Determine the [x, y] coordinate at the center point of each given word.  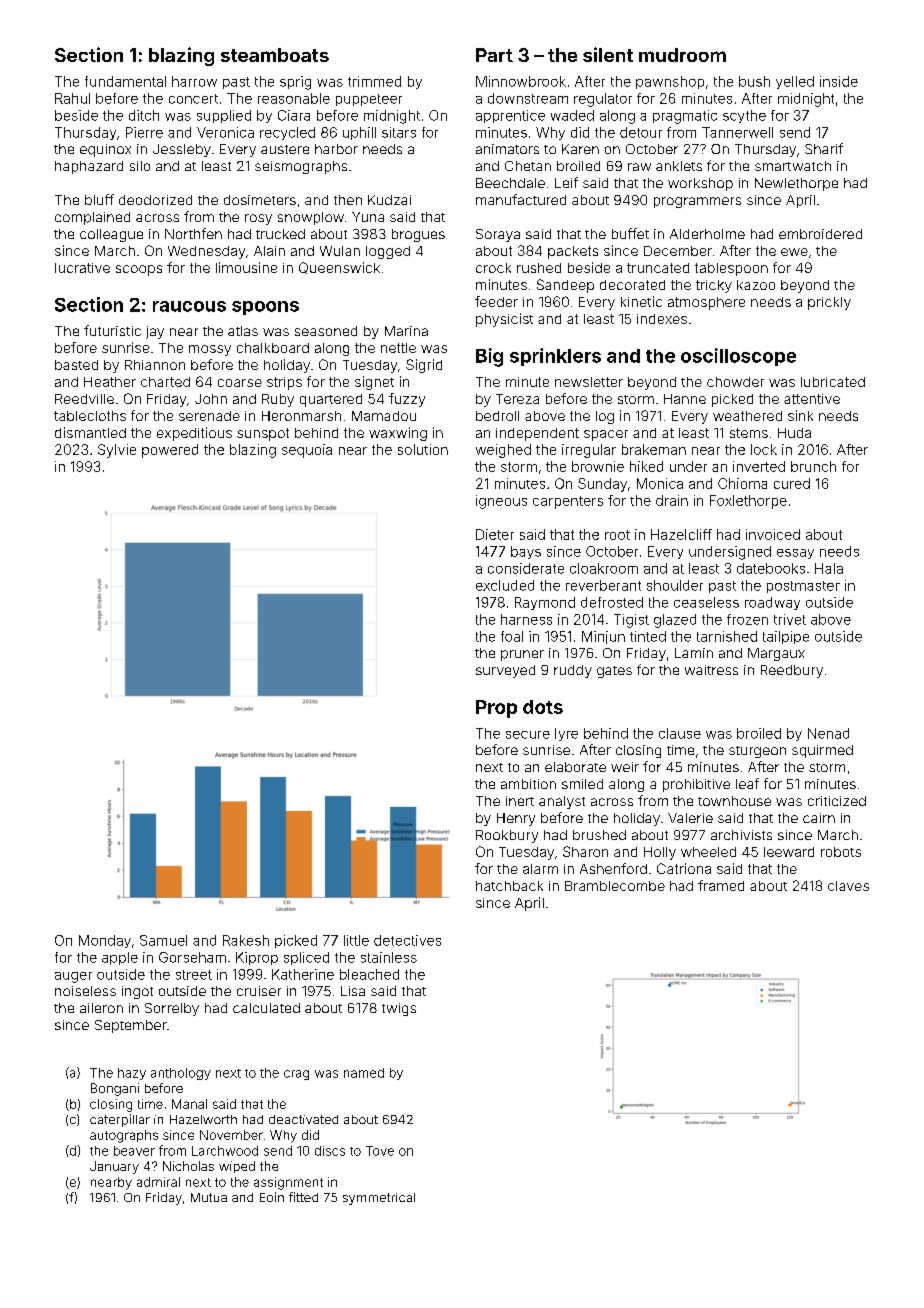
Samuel [163, 940]
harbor [336, 149]
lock [764, 449]
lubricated [833, 382]
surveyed [505, 671]
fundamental [125, 81]
